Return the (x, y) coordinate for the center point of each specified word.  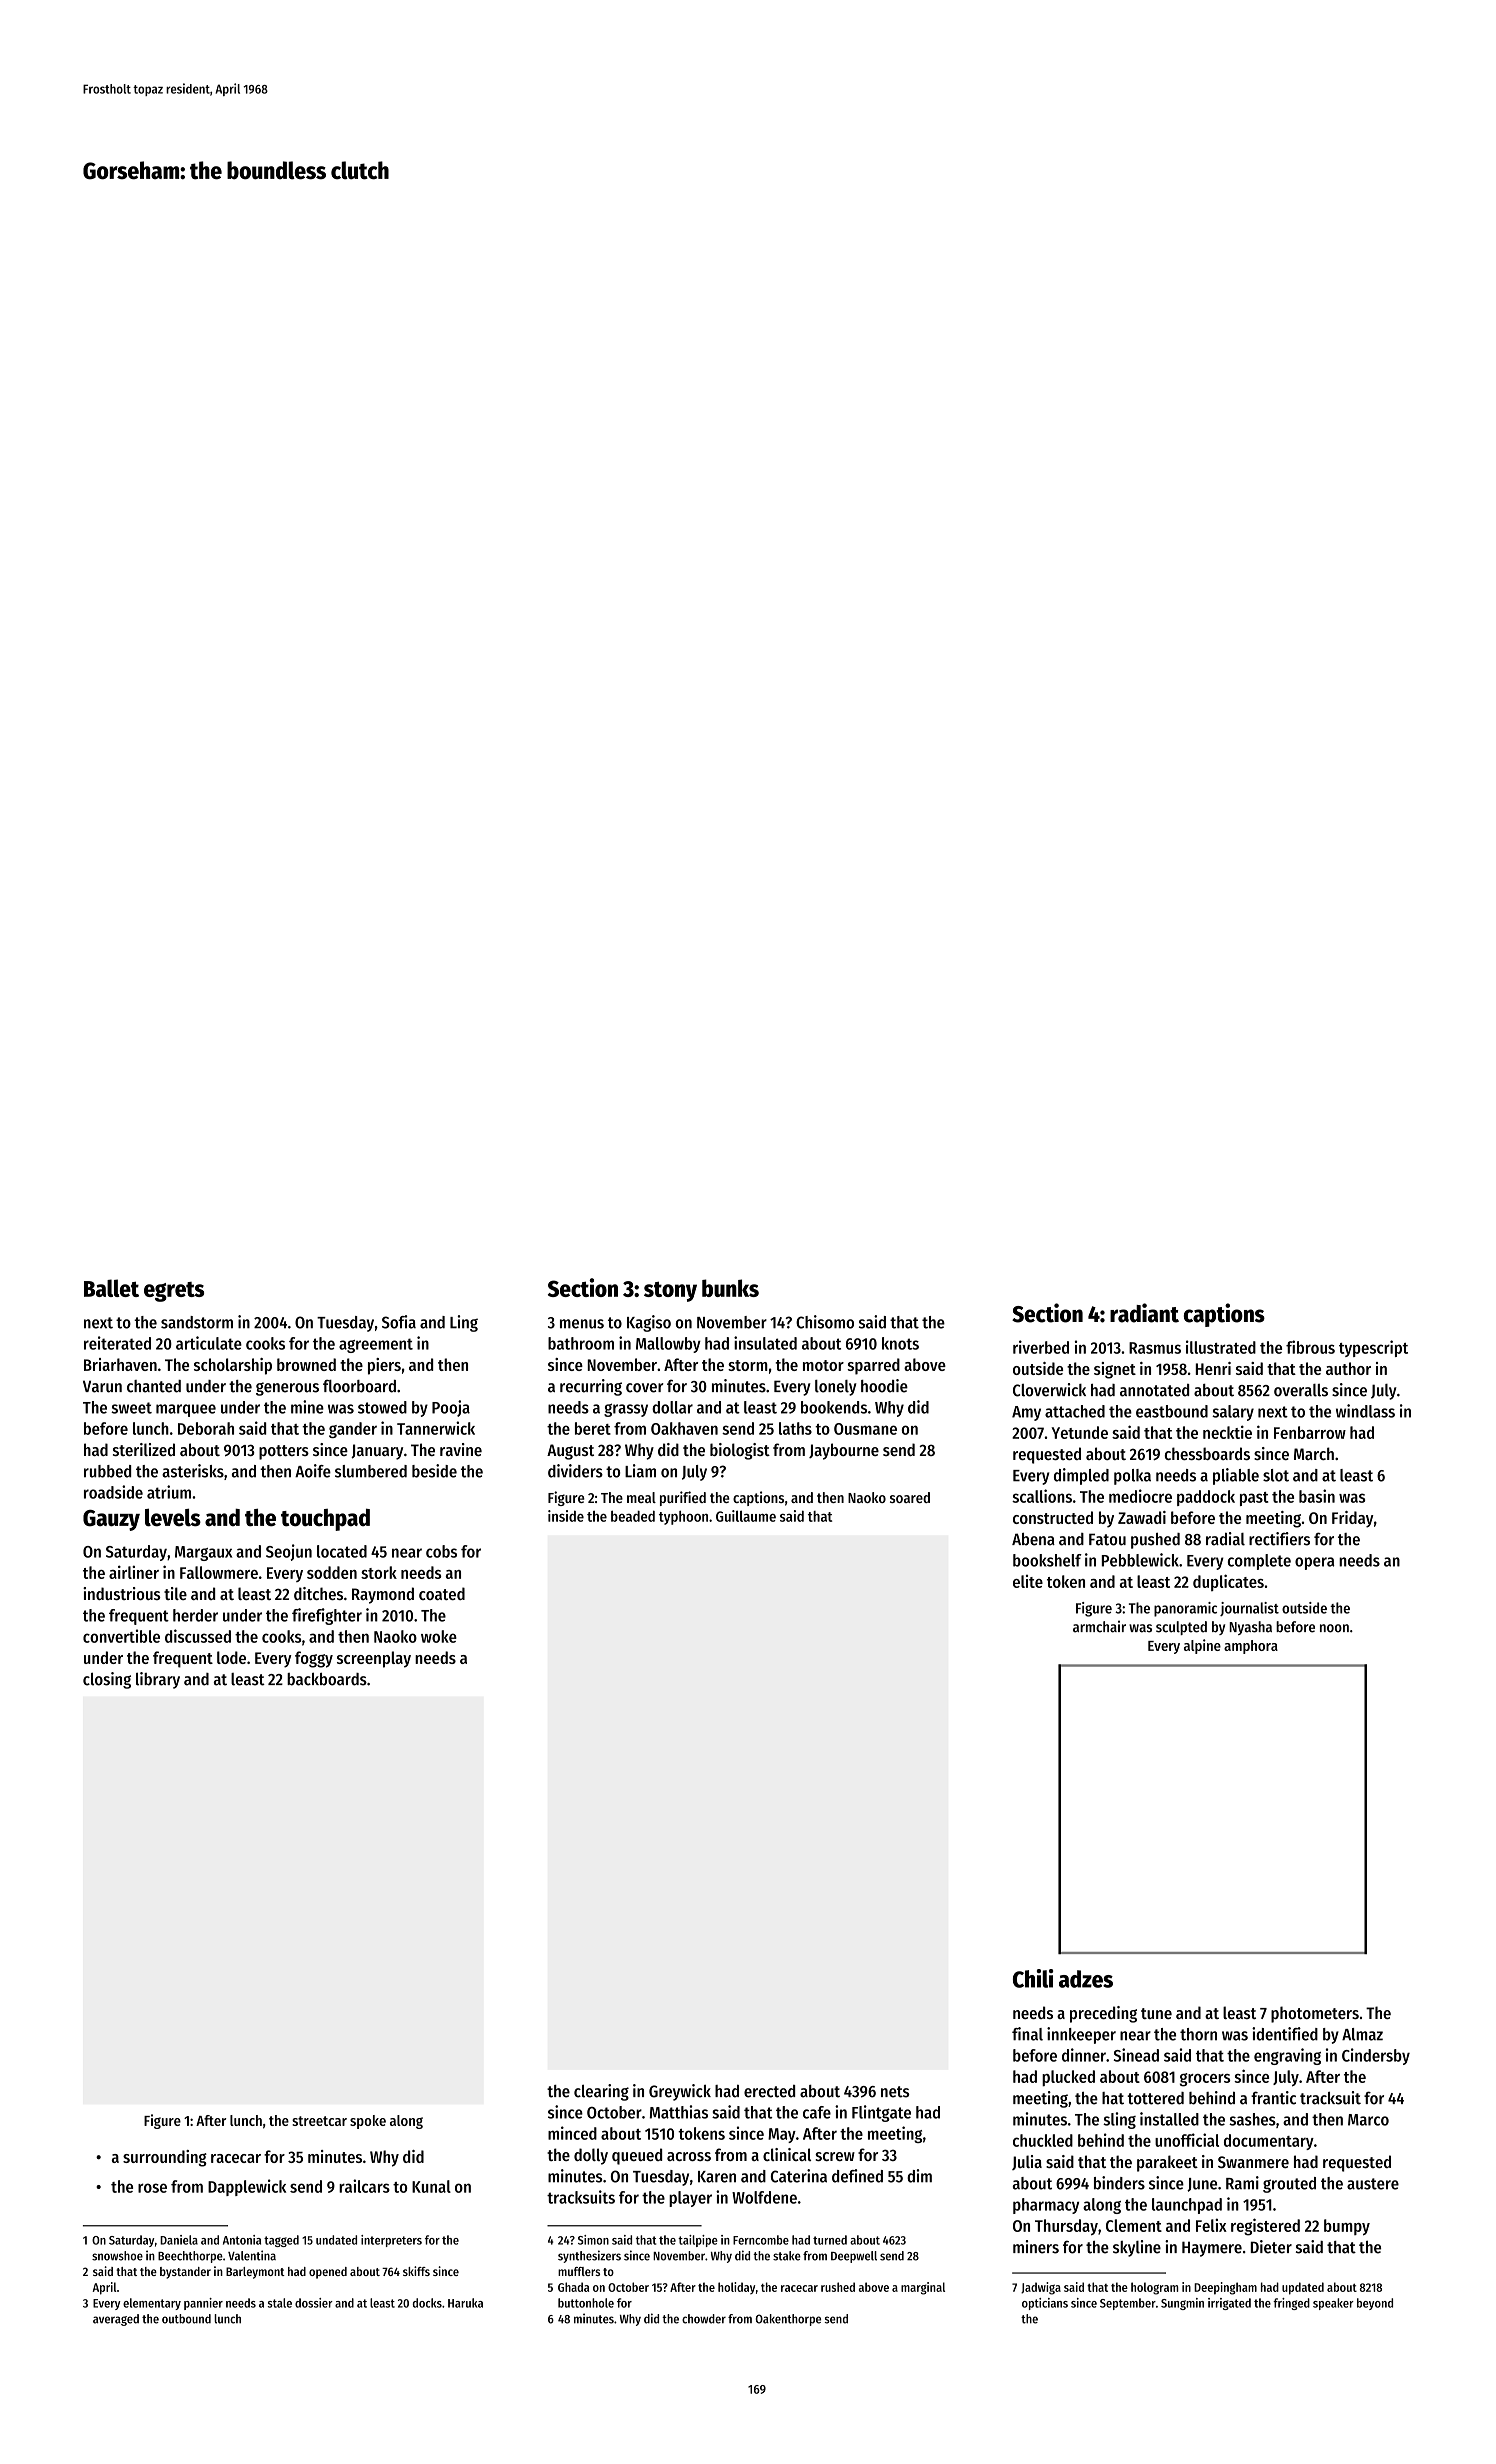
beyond (1375, 2304)
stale (280, 2303)
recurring (591, 1387)
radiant (1144, 1313)
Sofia (399, 1322)
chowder (704, 2319)
